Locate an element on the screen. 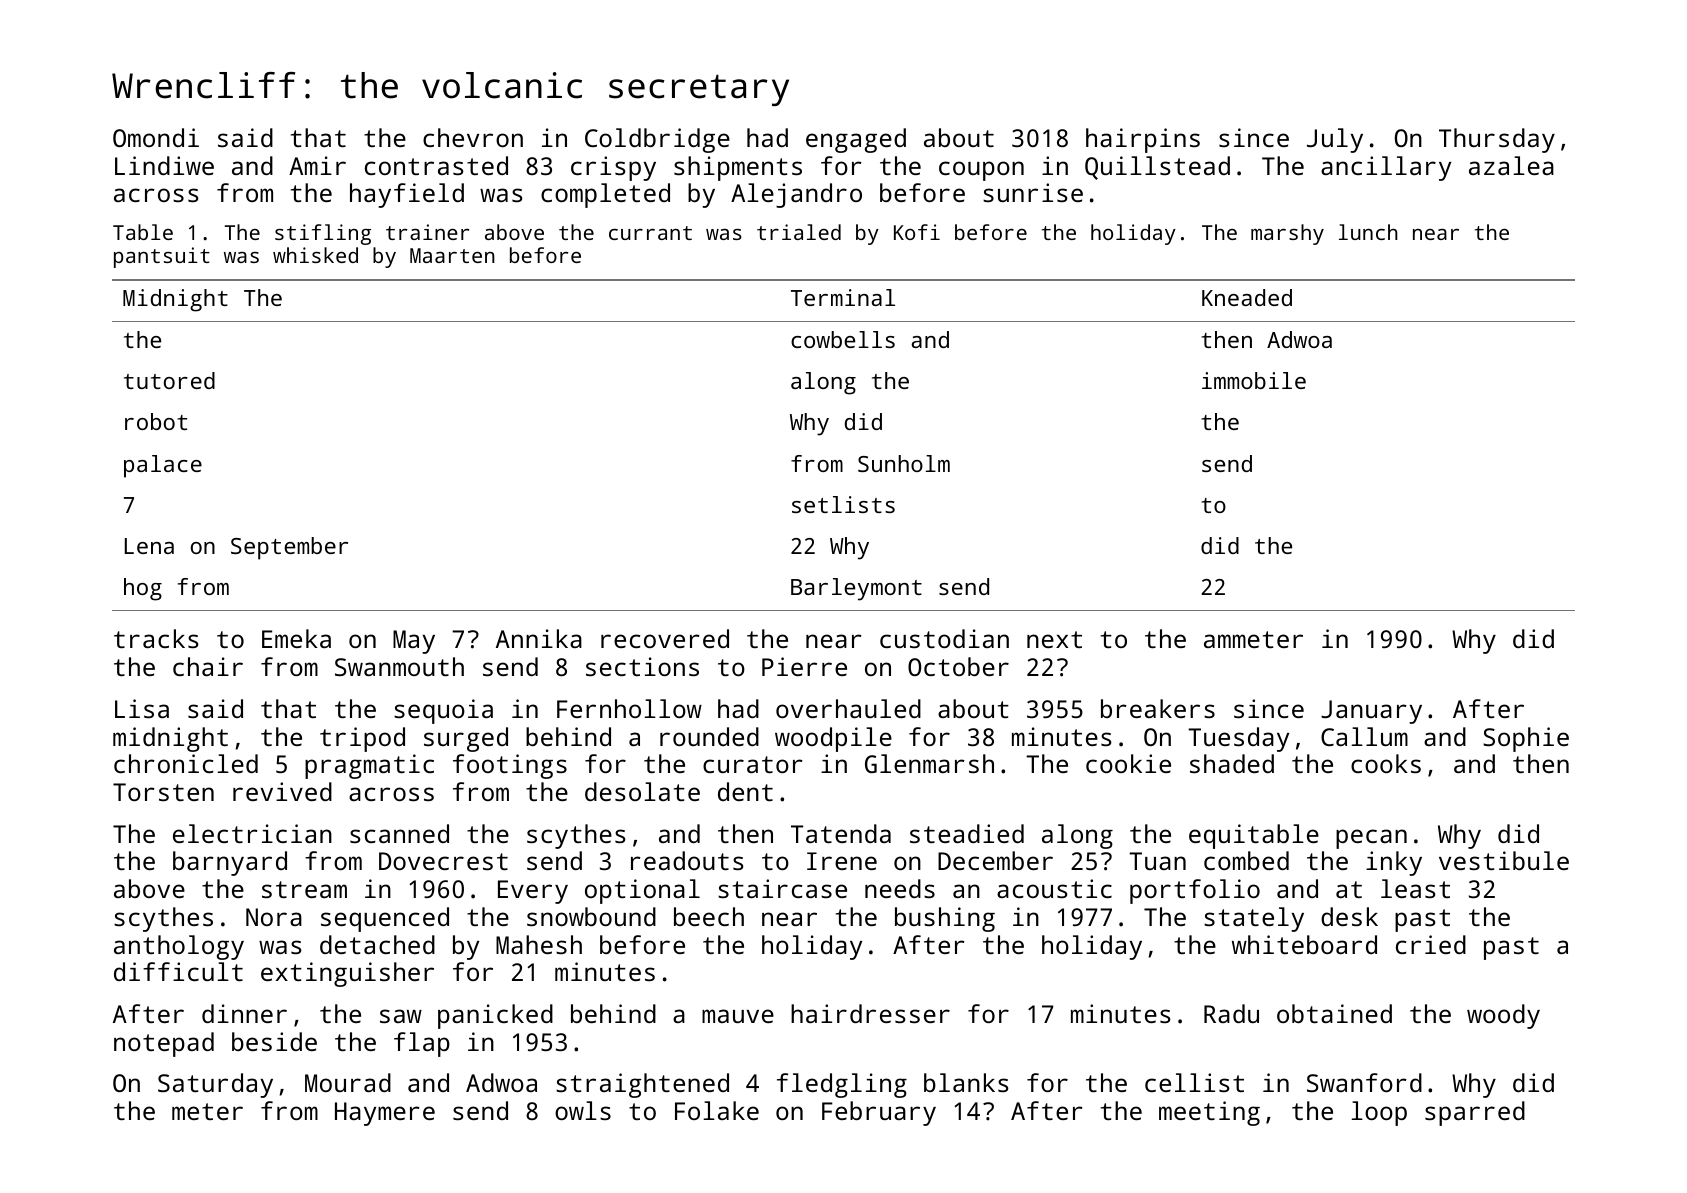  immobile is located at coordinates (1254, 380).
